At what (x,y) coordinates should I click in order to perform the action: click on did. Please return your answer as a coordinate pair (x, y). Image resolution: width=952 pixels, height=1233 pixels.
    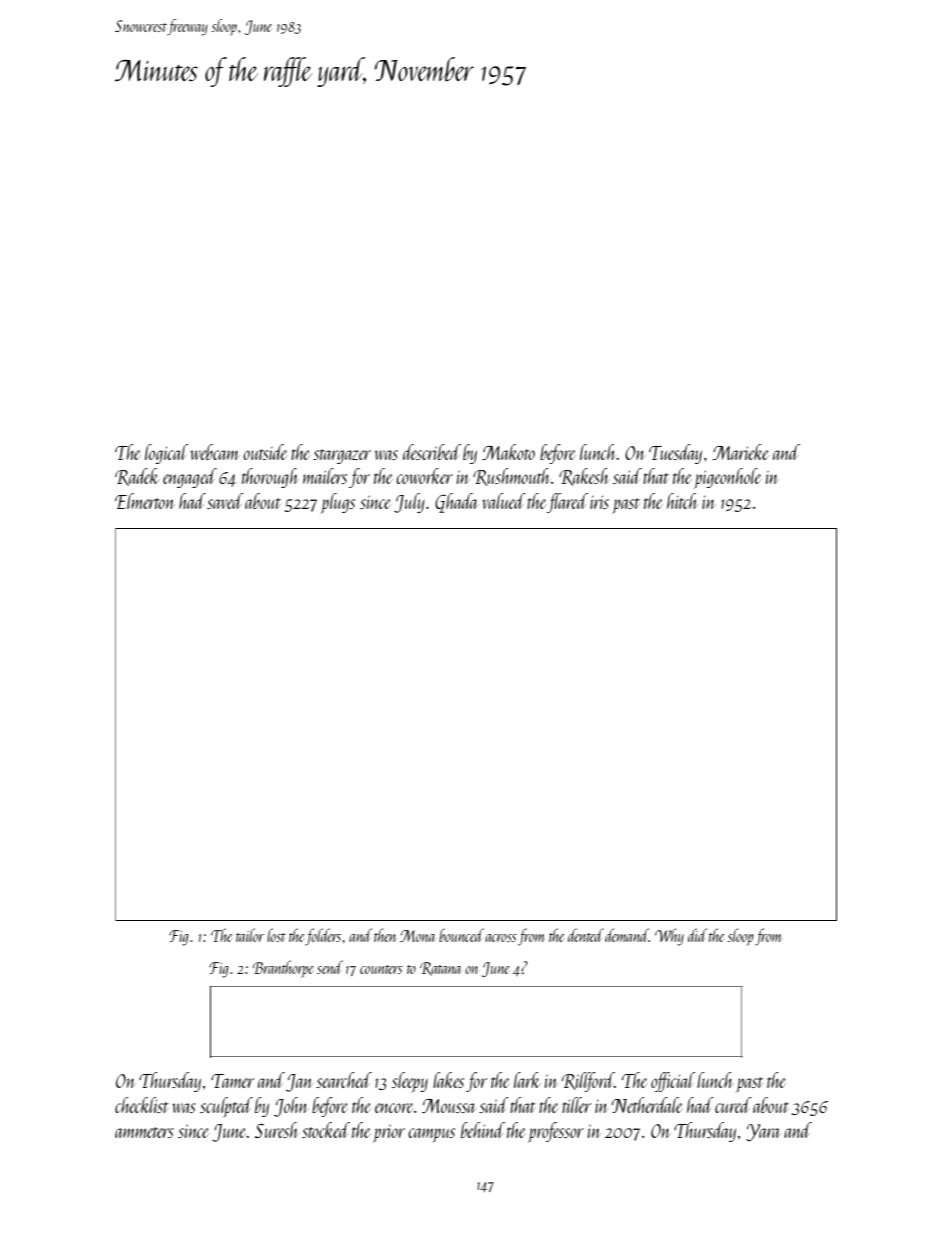
    Looking at the image, I should click on (697, 935).
